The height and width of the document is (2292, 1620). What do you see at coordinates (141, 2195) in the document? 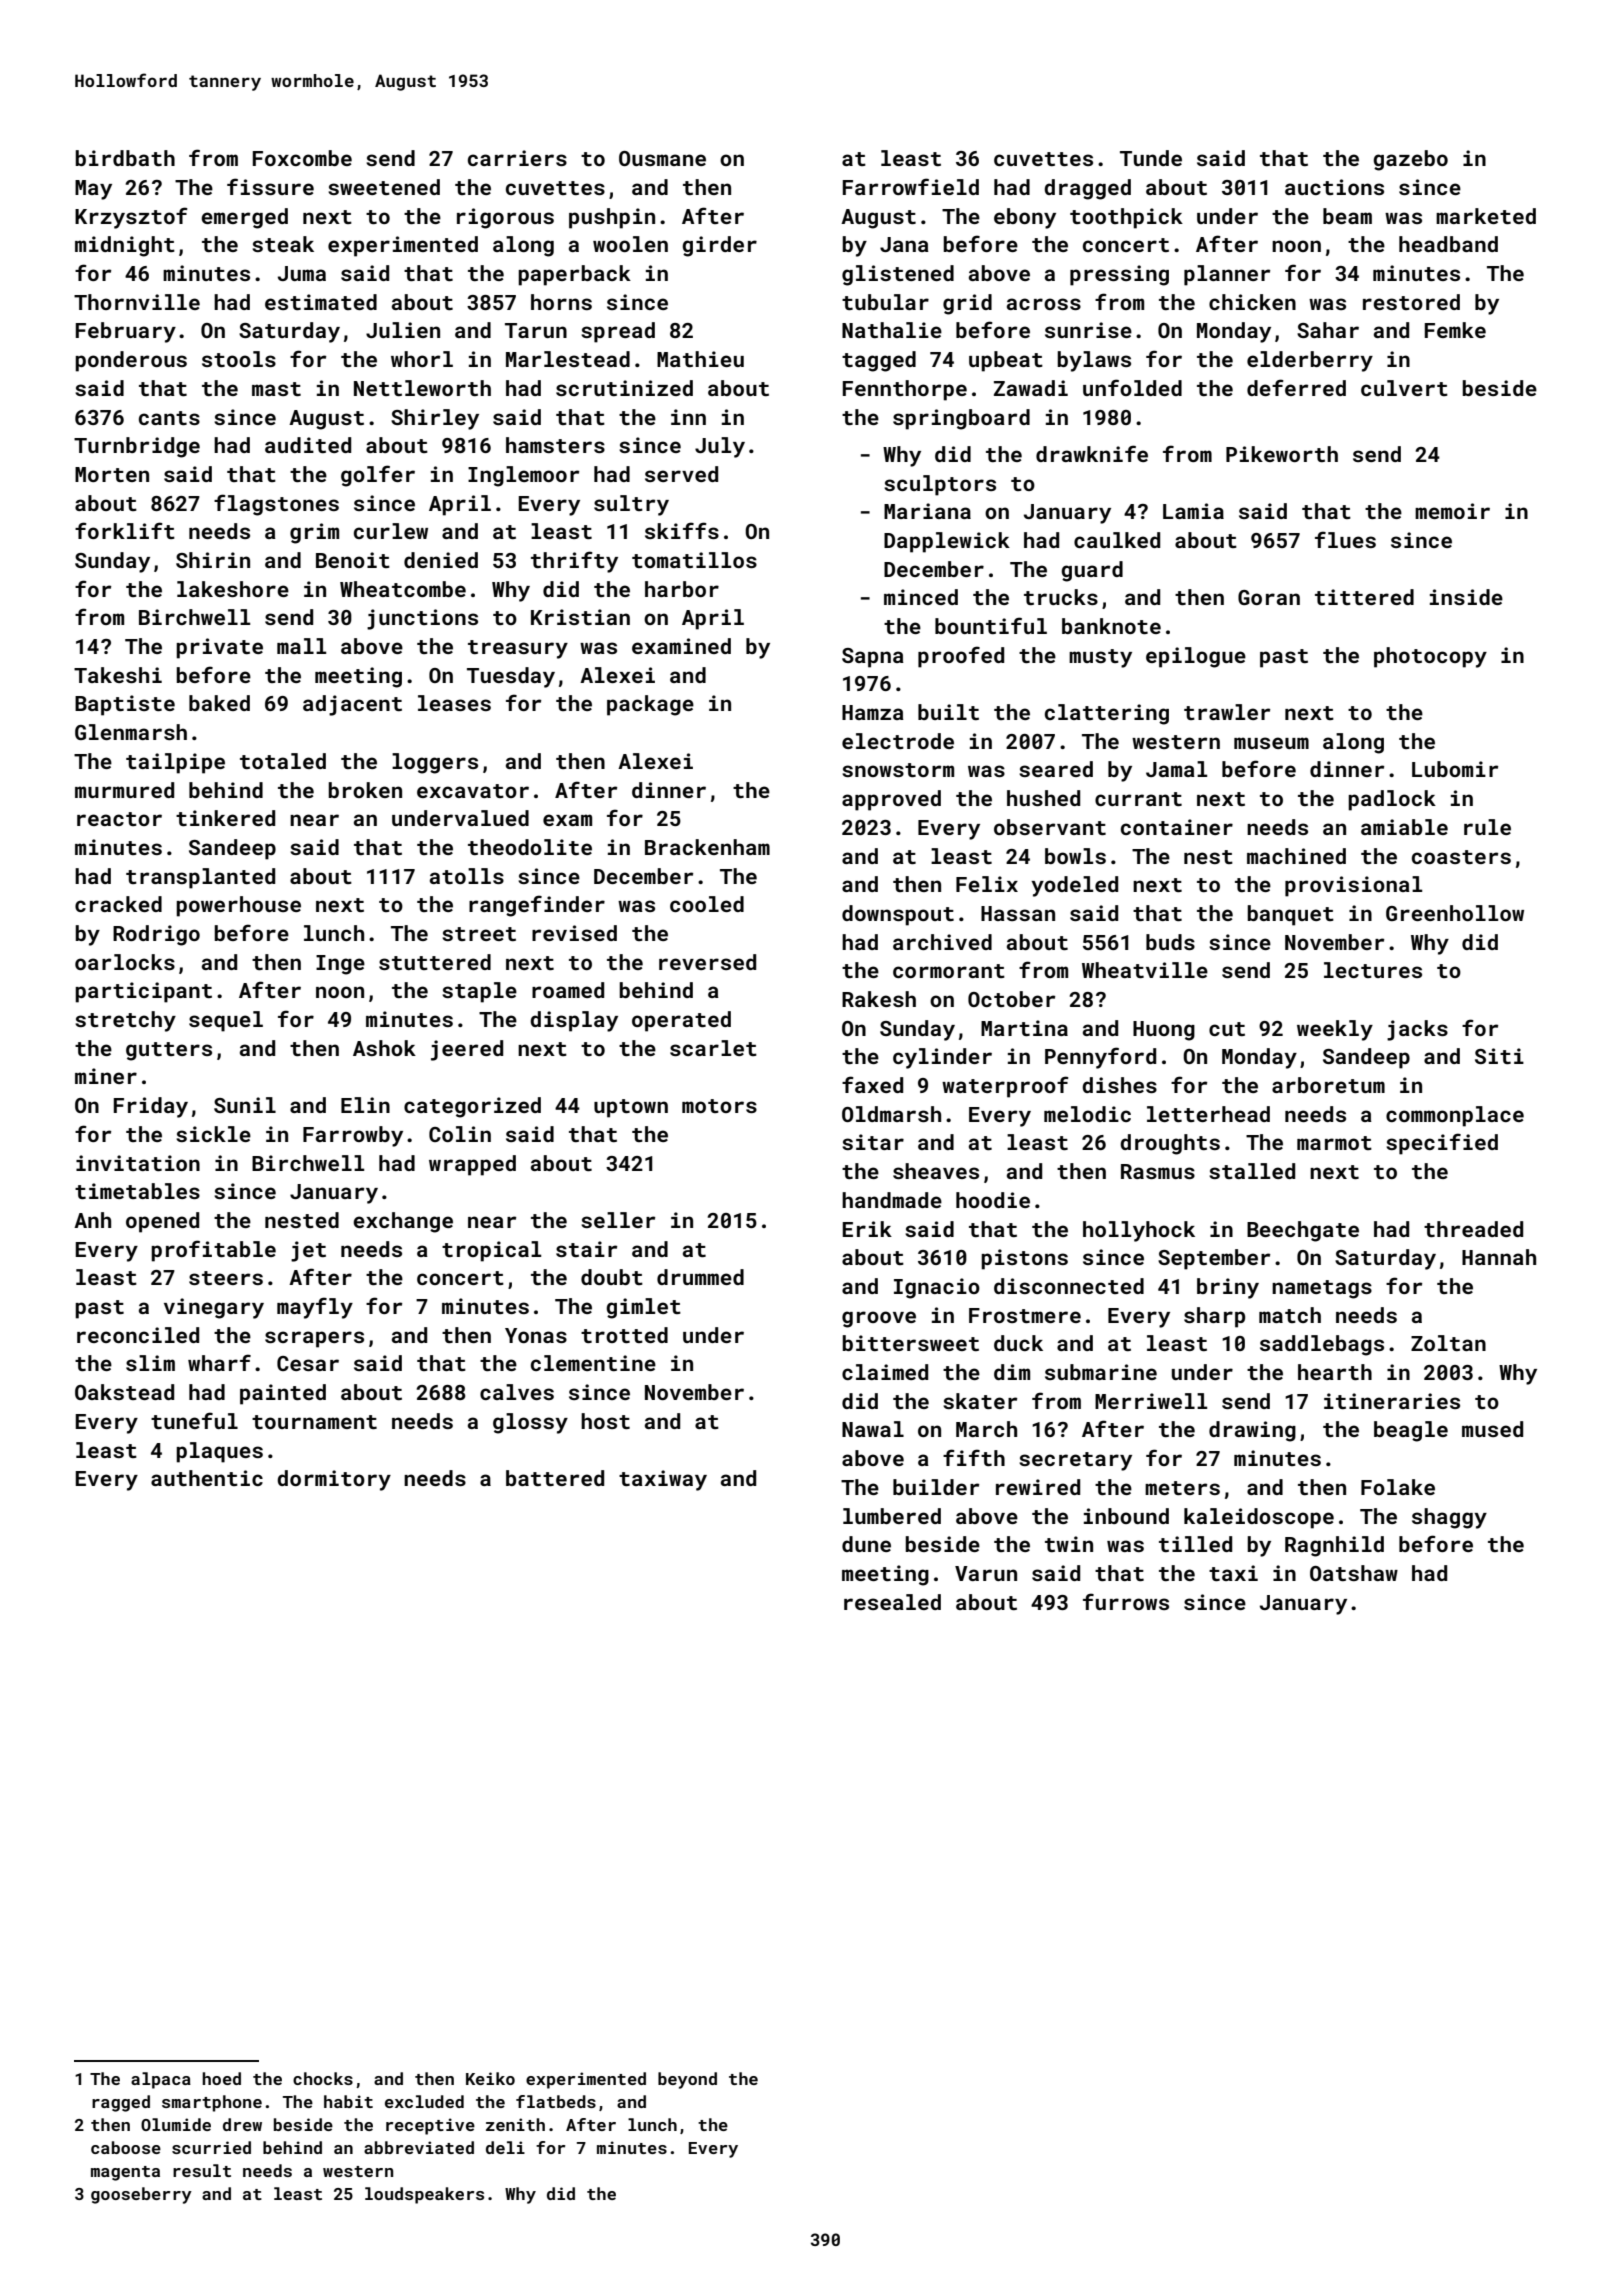
I see `gooseberry` at bounding box center [141, 2195].
